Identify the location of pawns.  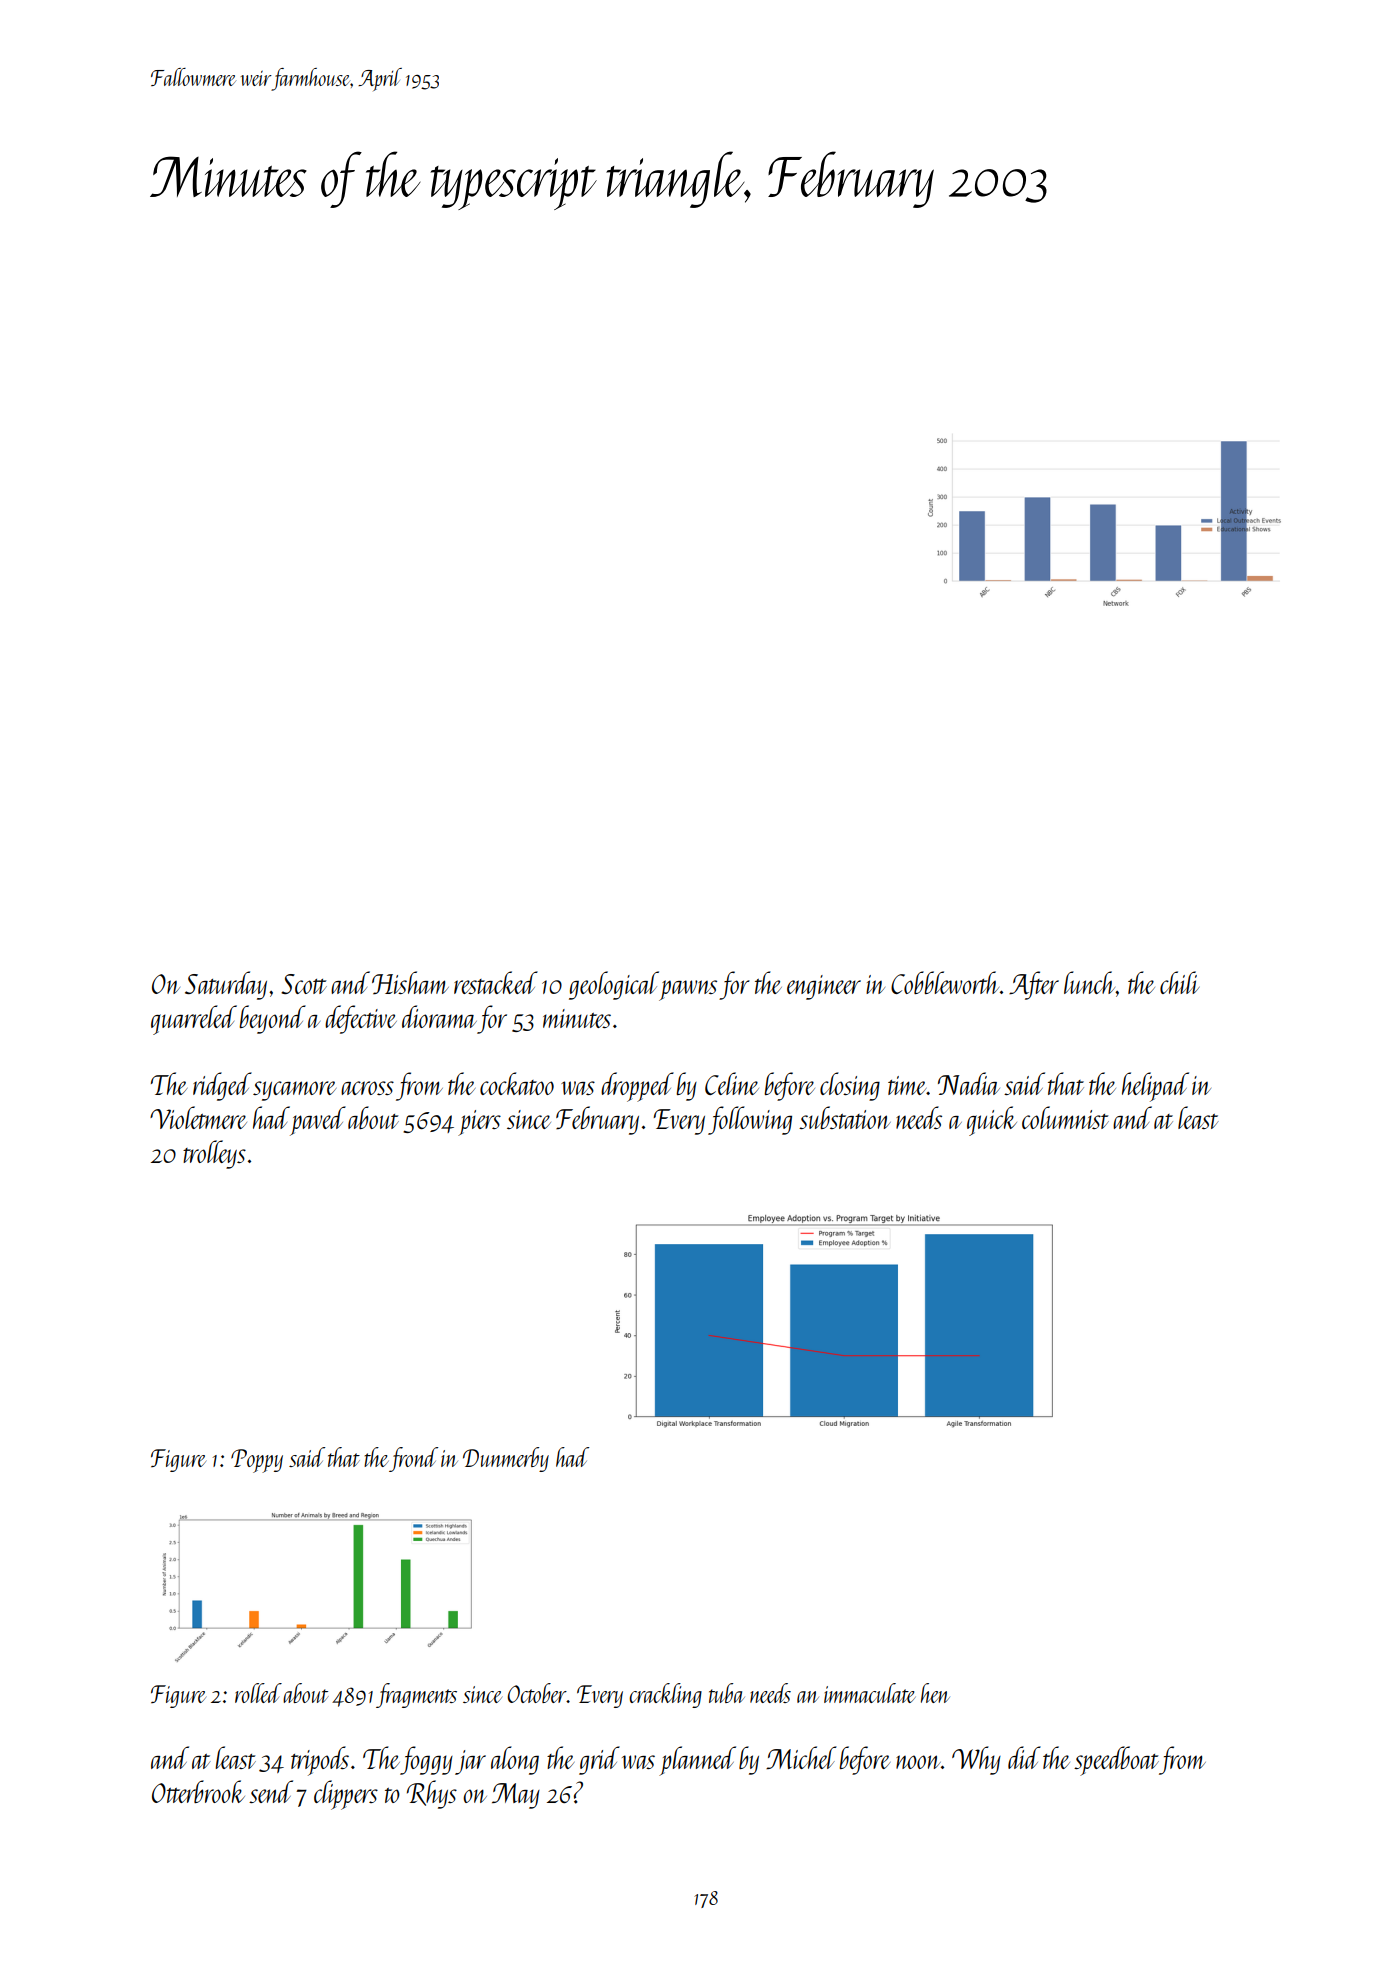
(688, 990).
